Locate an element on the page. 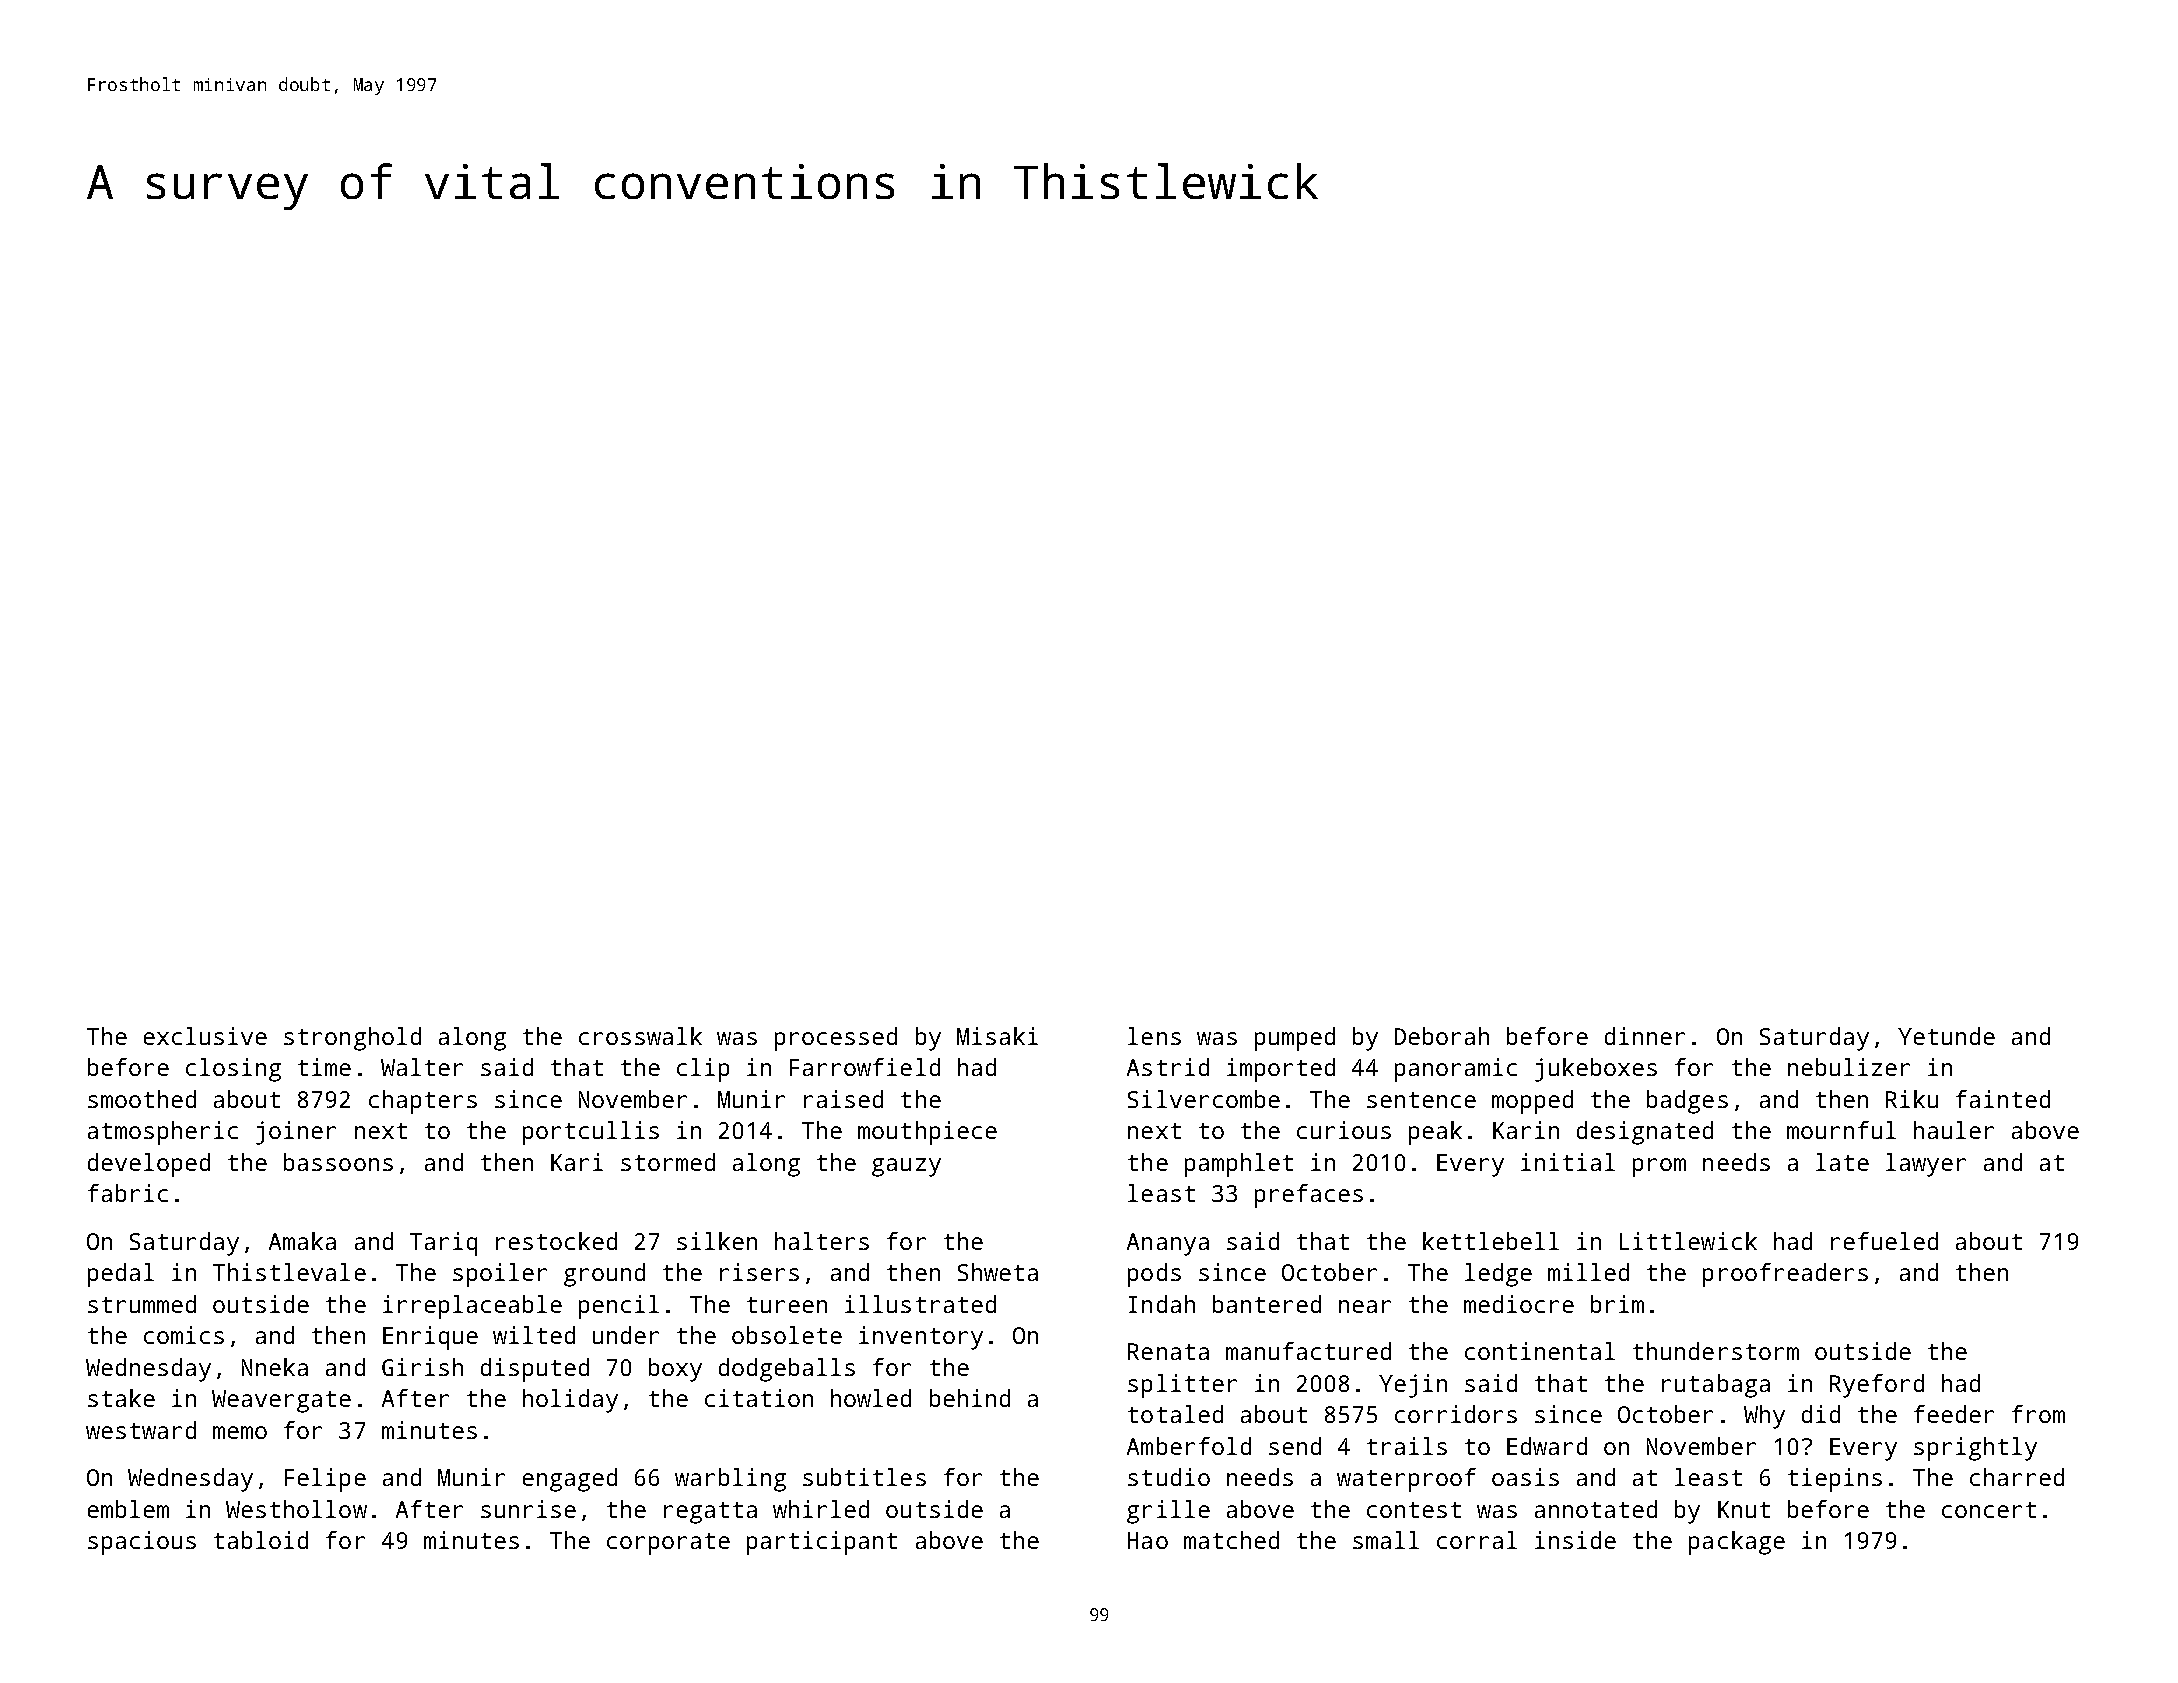 Image resolution: width=2178 pixels, height=1683 pixels. Yetunde is located at coordinates (1946, 1036).
